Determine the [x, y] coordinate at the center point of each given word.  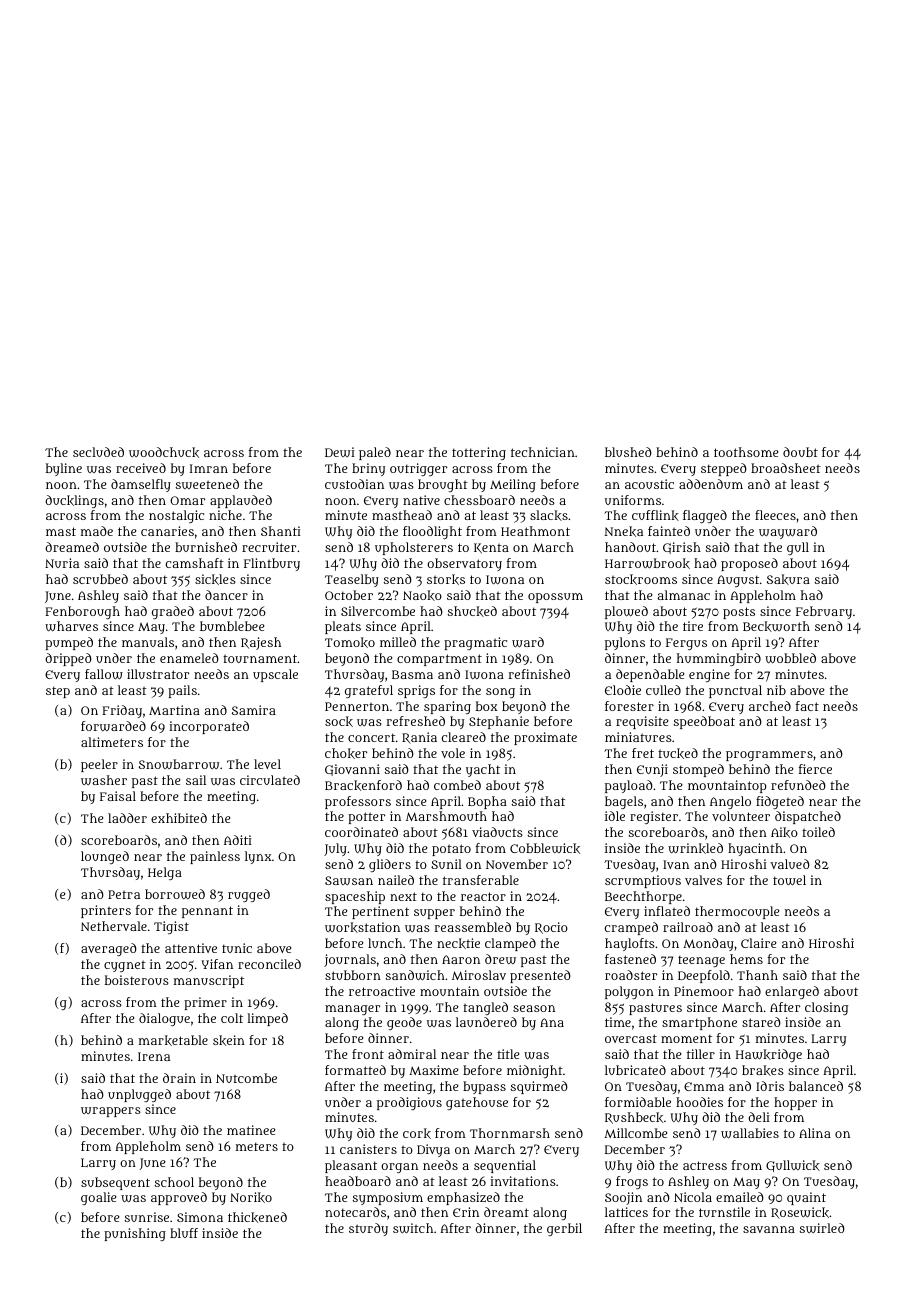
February [824, 612]
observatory [464, 564]
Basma [412, 674]
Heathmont [535, 531]
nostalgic [176, 516]
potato [451, 850]
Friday [122, 711]
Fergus [686, 644]
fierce [815, 769]
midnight [535, 1071]
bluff [184, 1233]
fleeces [775, 515]
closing [826, 1008]
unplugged [139, 1095]
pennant [207, 912]
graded [173, 612]
